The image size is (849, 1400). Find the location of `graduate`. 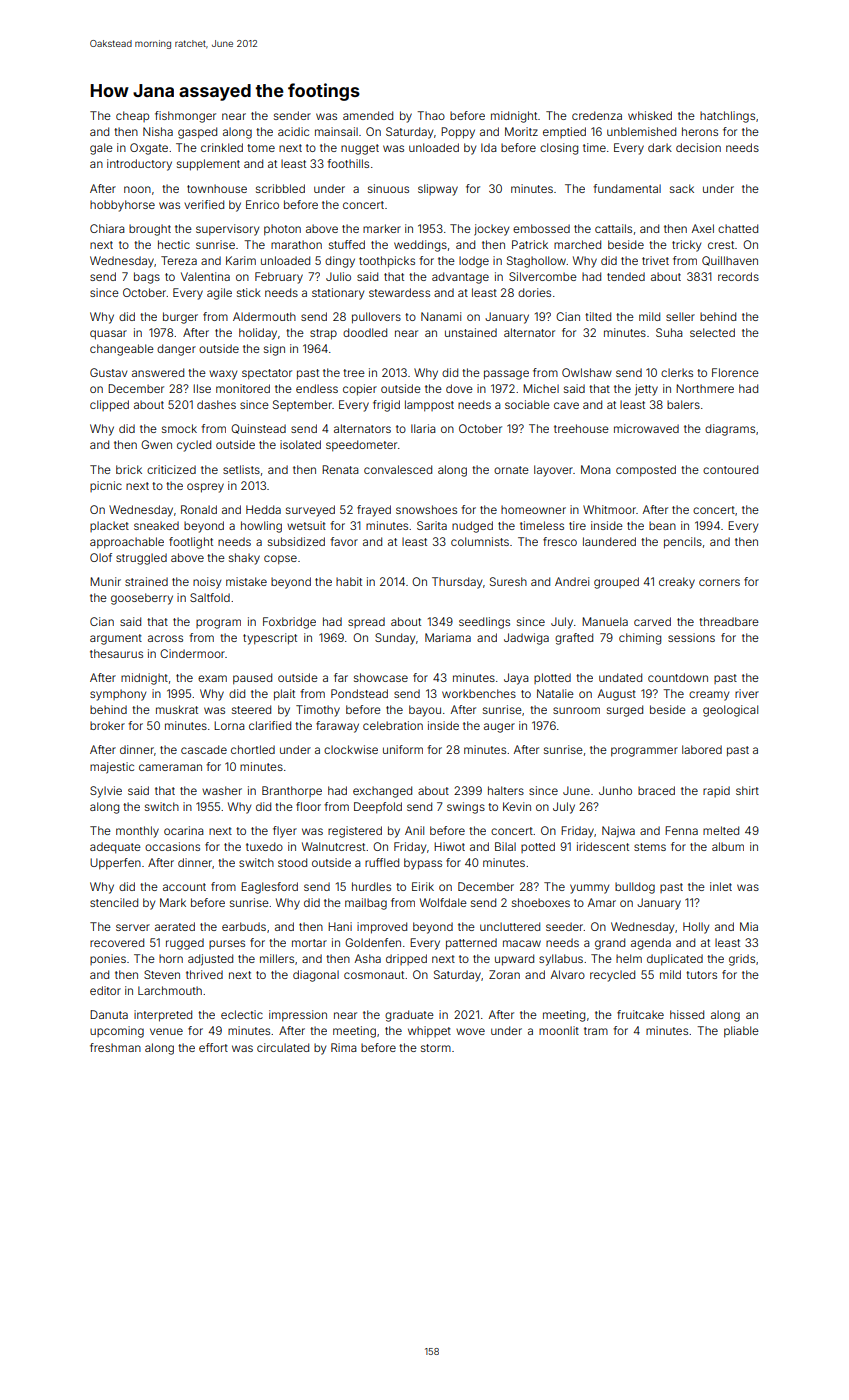

graduate is located at coordinates (409, 1016).
